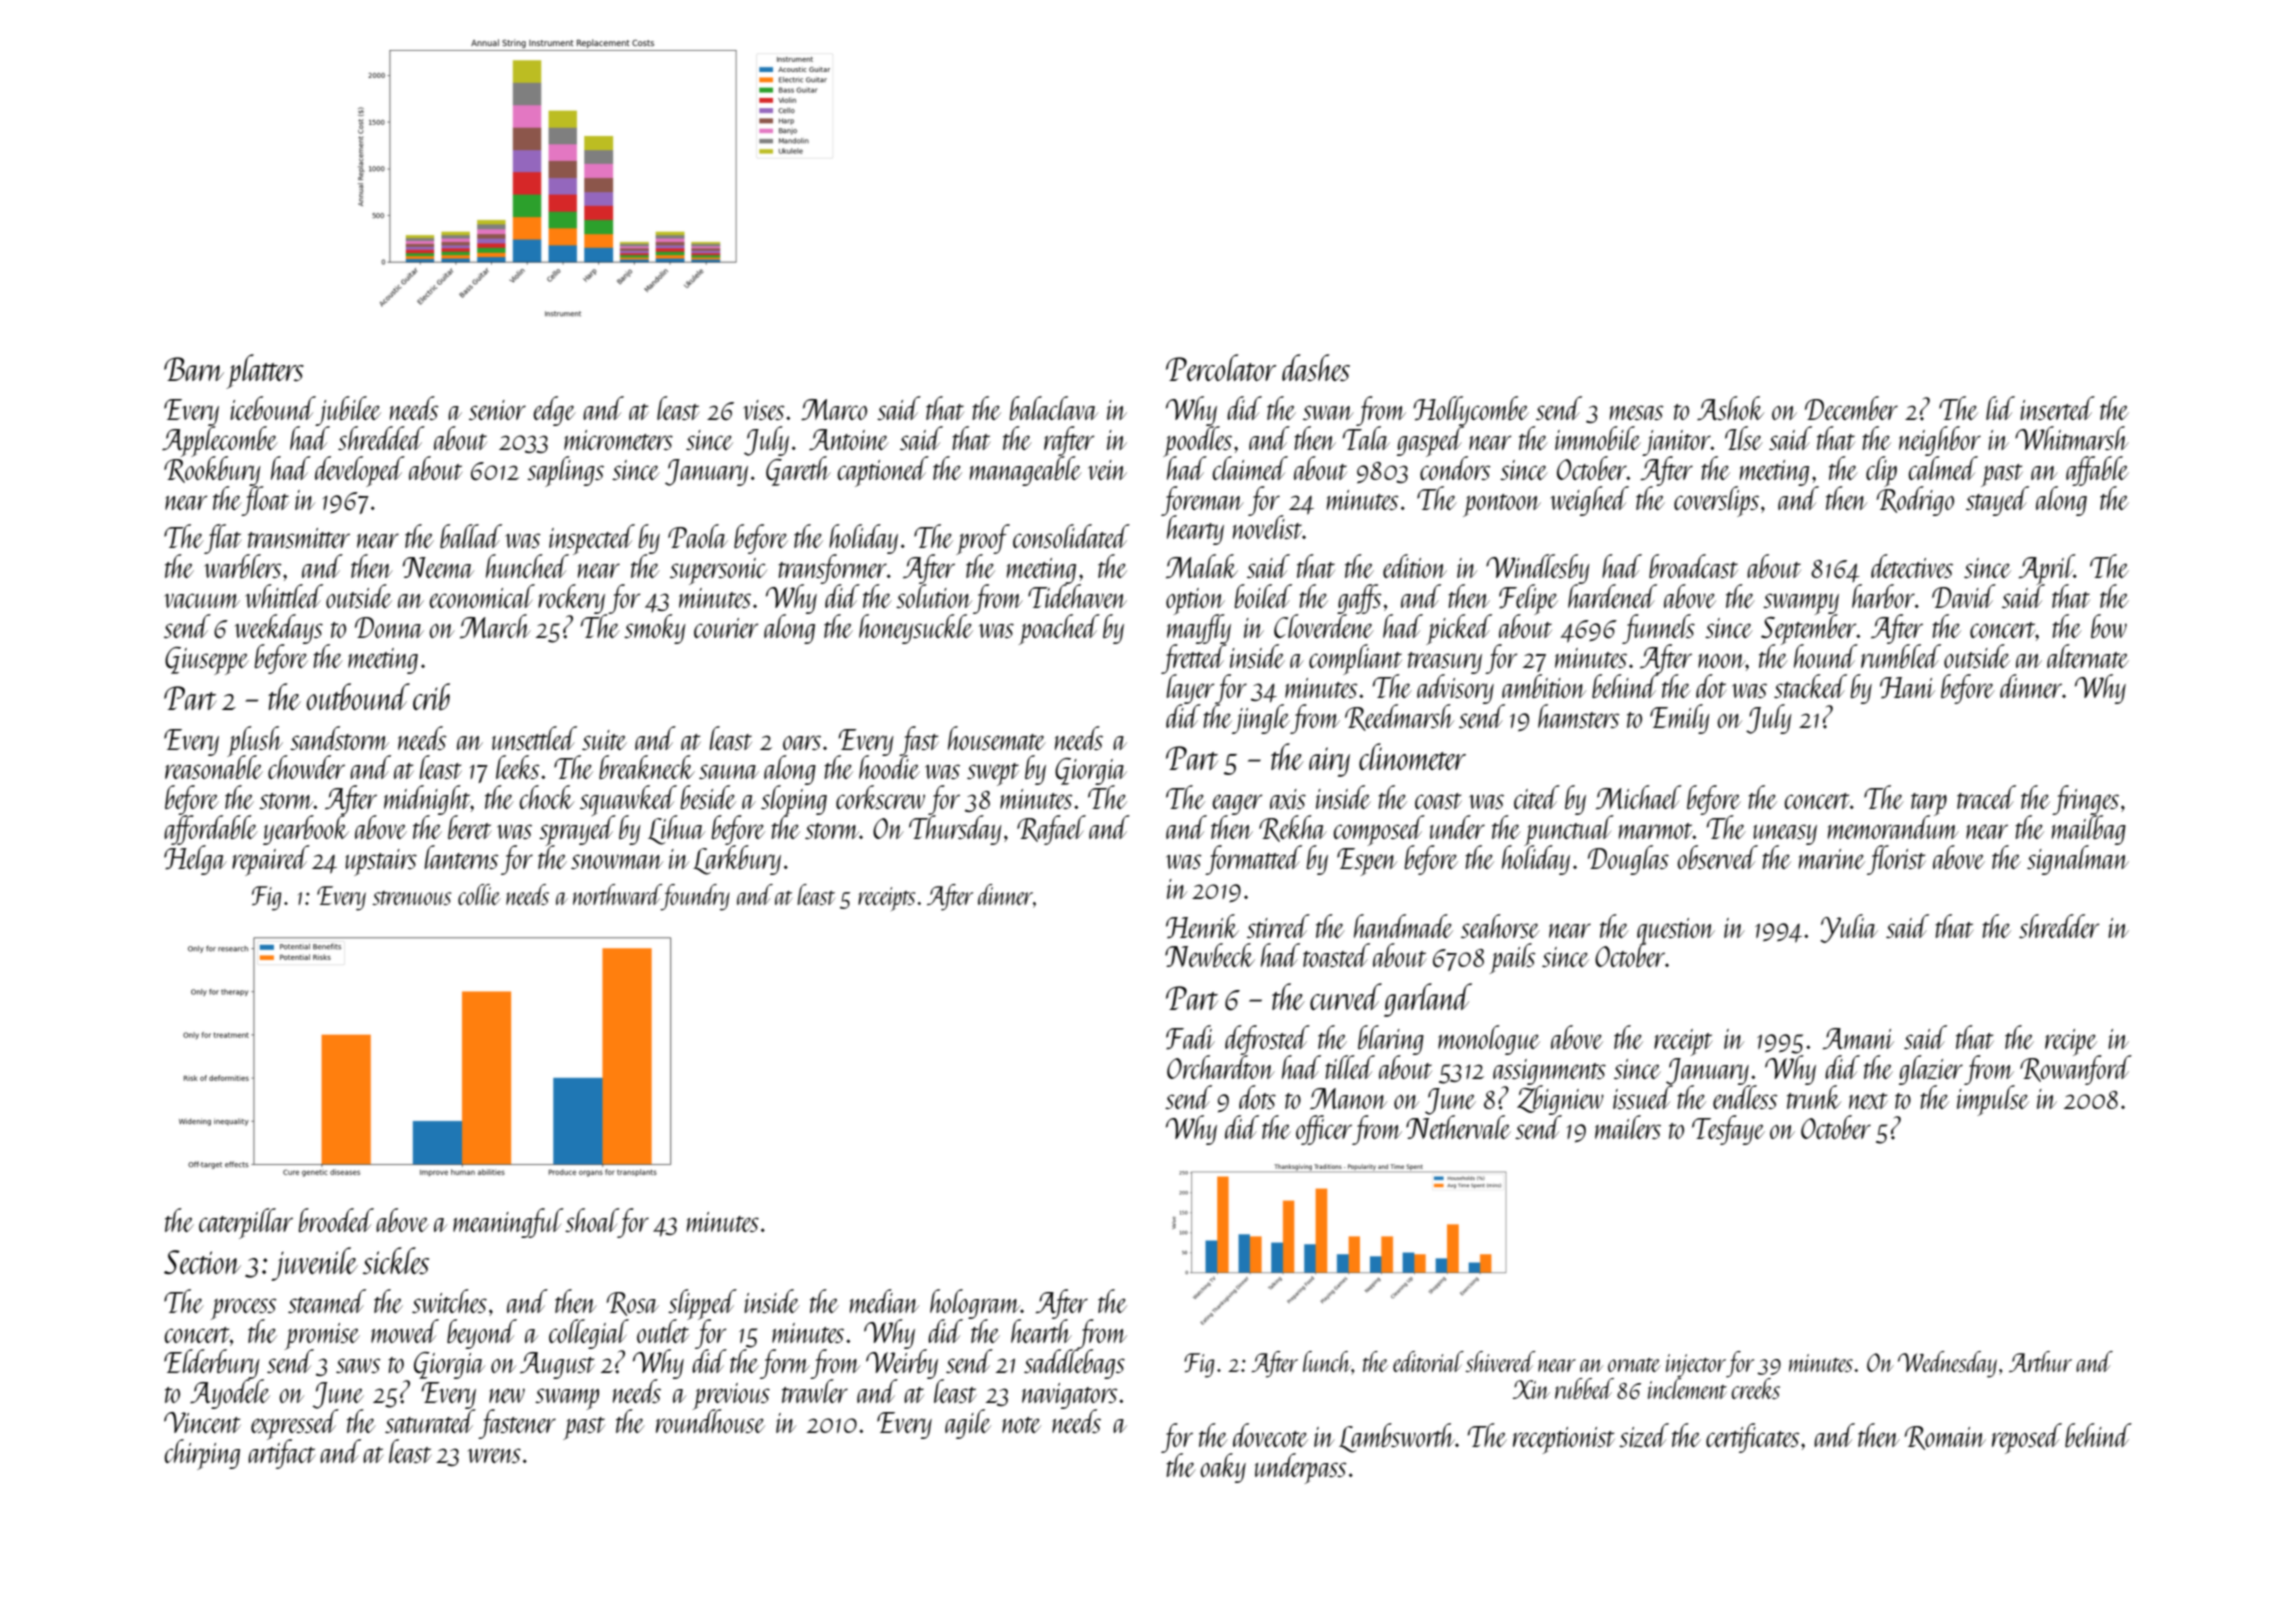  What do you see at coordinates (764, 410) in the screenshot?
I see `vises` at bounding box center [764, 410].
